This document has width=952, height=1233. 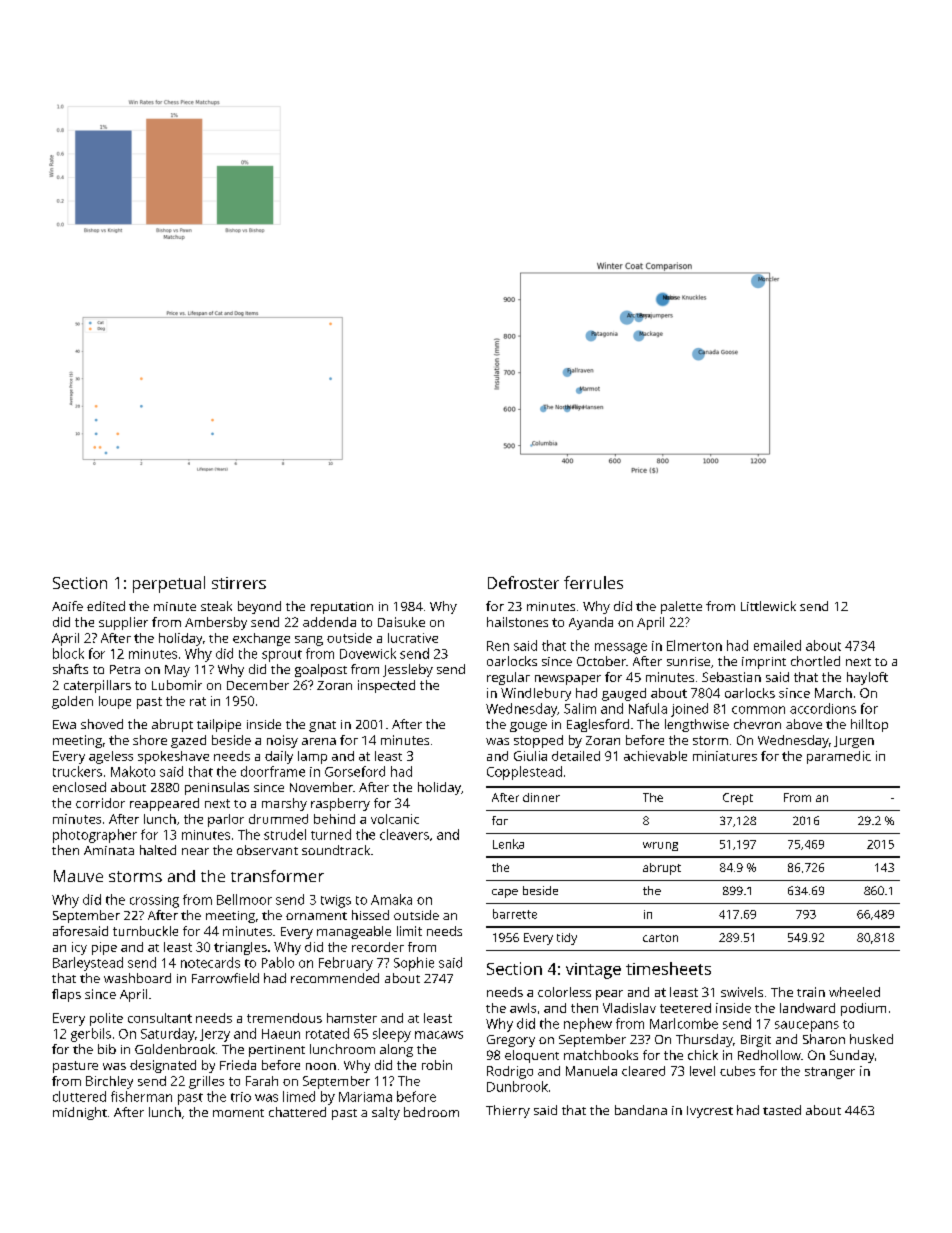 What do you see at coordinates (660, 846) in the document?
I see `wrung` at bounding box center [660, 846].
